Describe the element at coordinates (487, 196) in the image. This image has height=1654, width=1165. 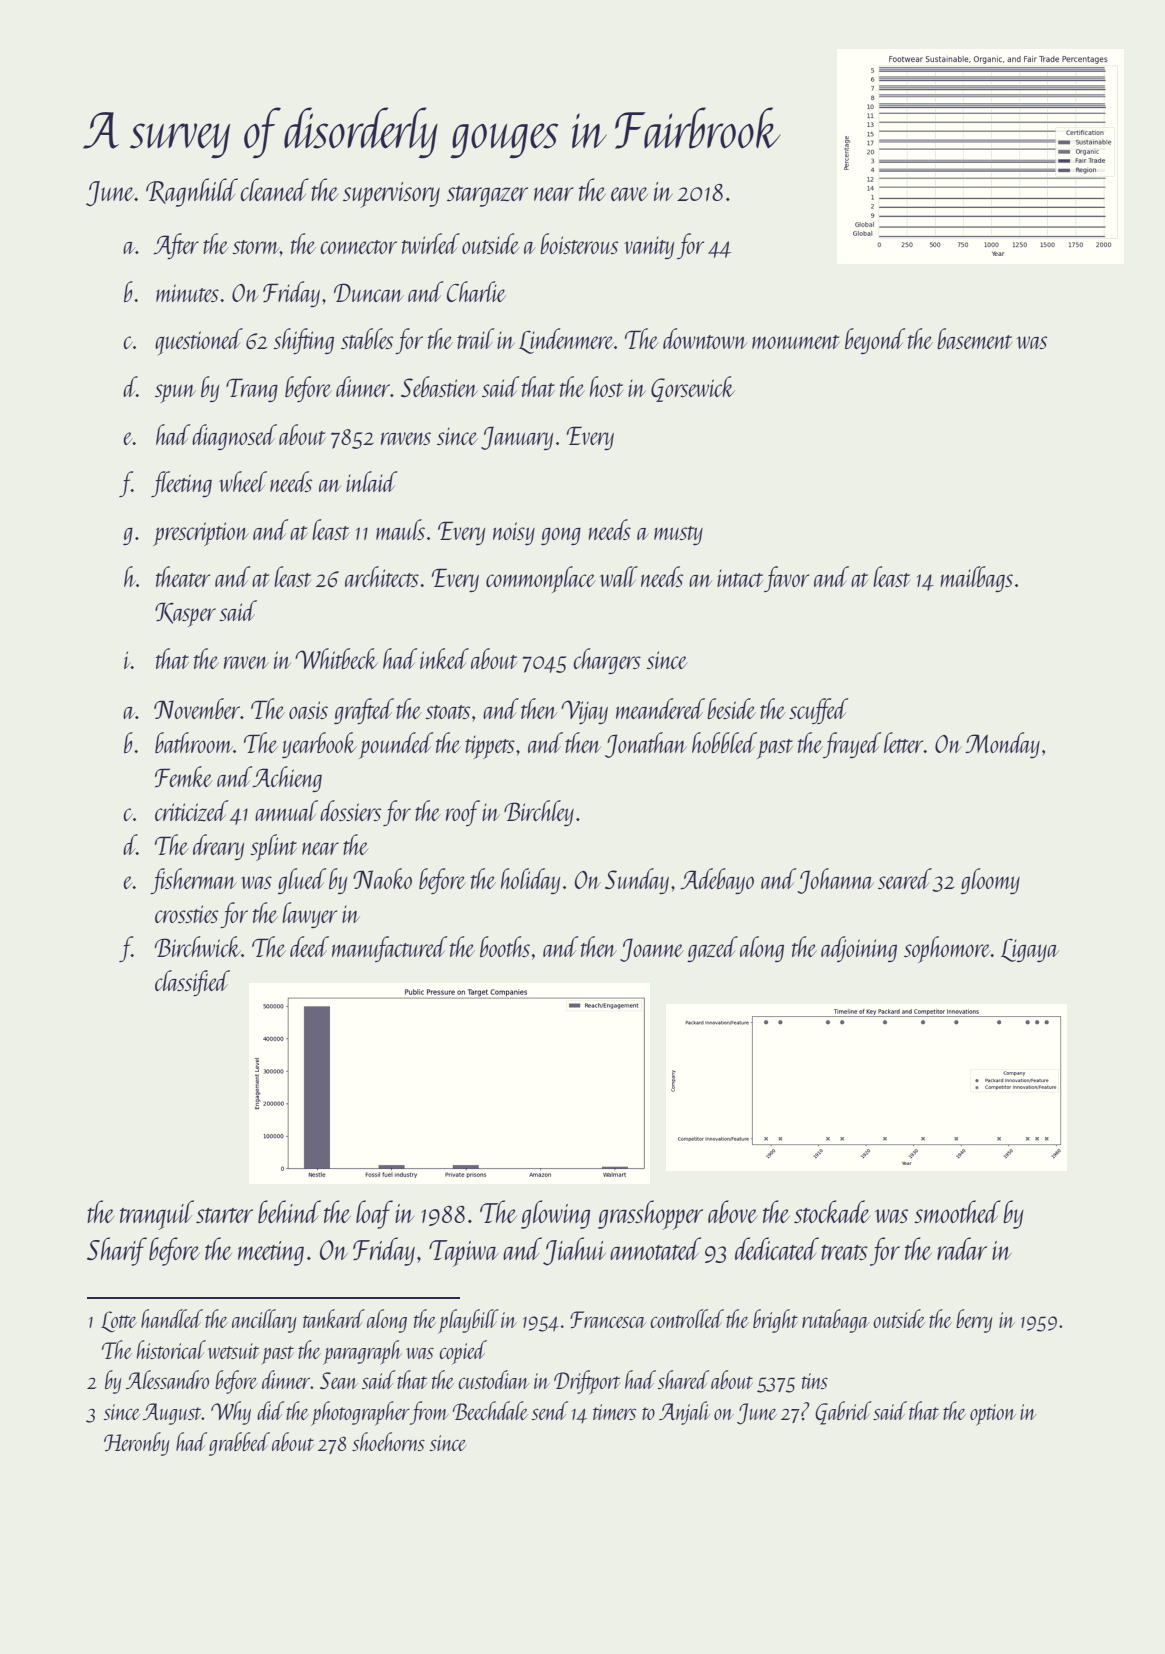
I see `stargazer` at that location.
